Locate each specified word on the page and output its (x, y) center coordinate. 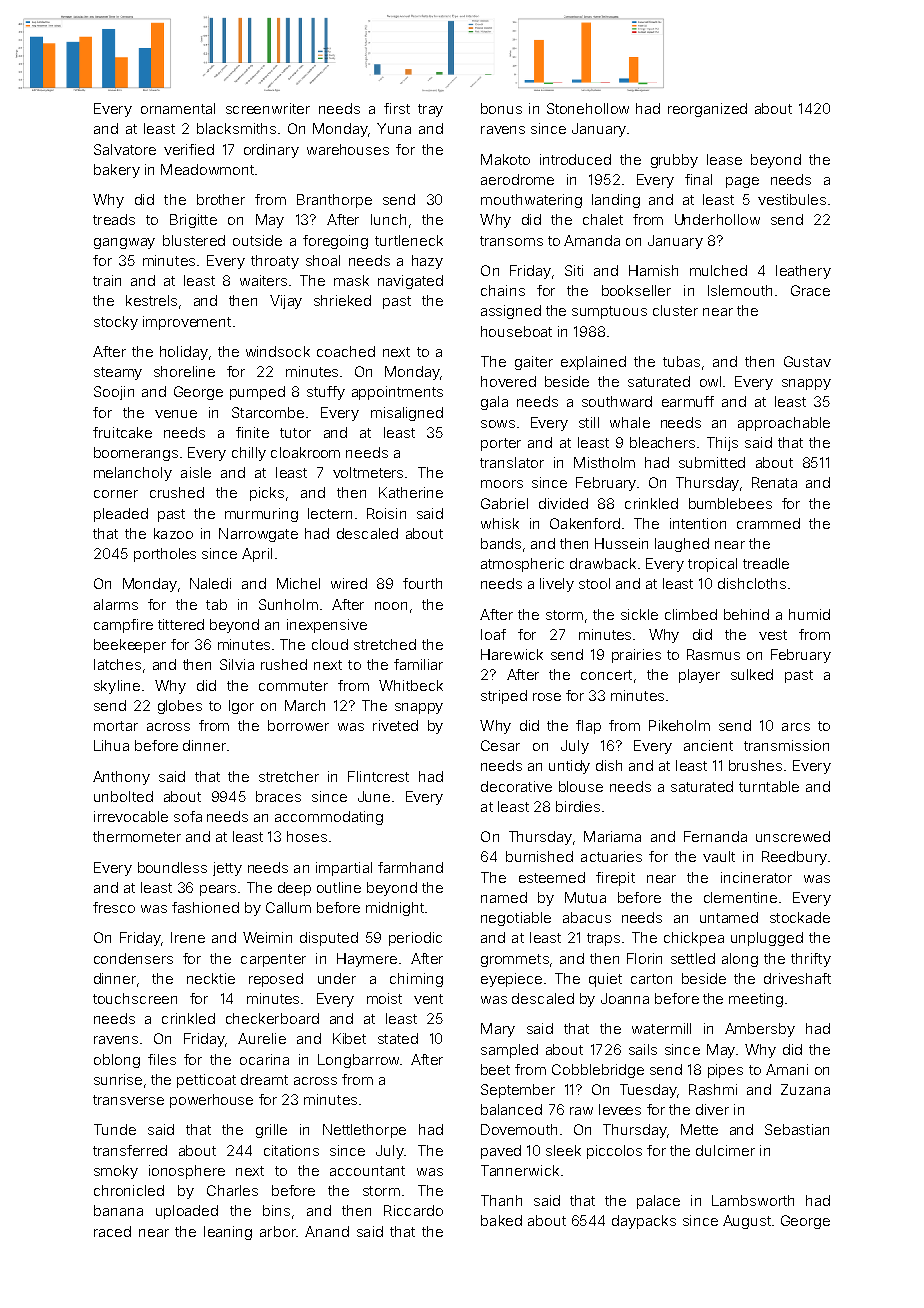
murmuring (261, 515)
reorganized (707, 110)
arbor (278, 1231)
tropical (712, 565)
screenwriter (268, 108)
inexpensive (327, 626)
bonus (501, 108)
